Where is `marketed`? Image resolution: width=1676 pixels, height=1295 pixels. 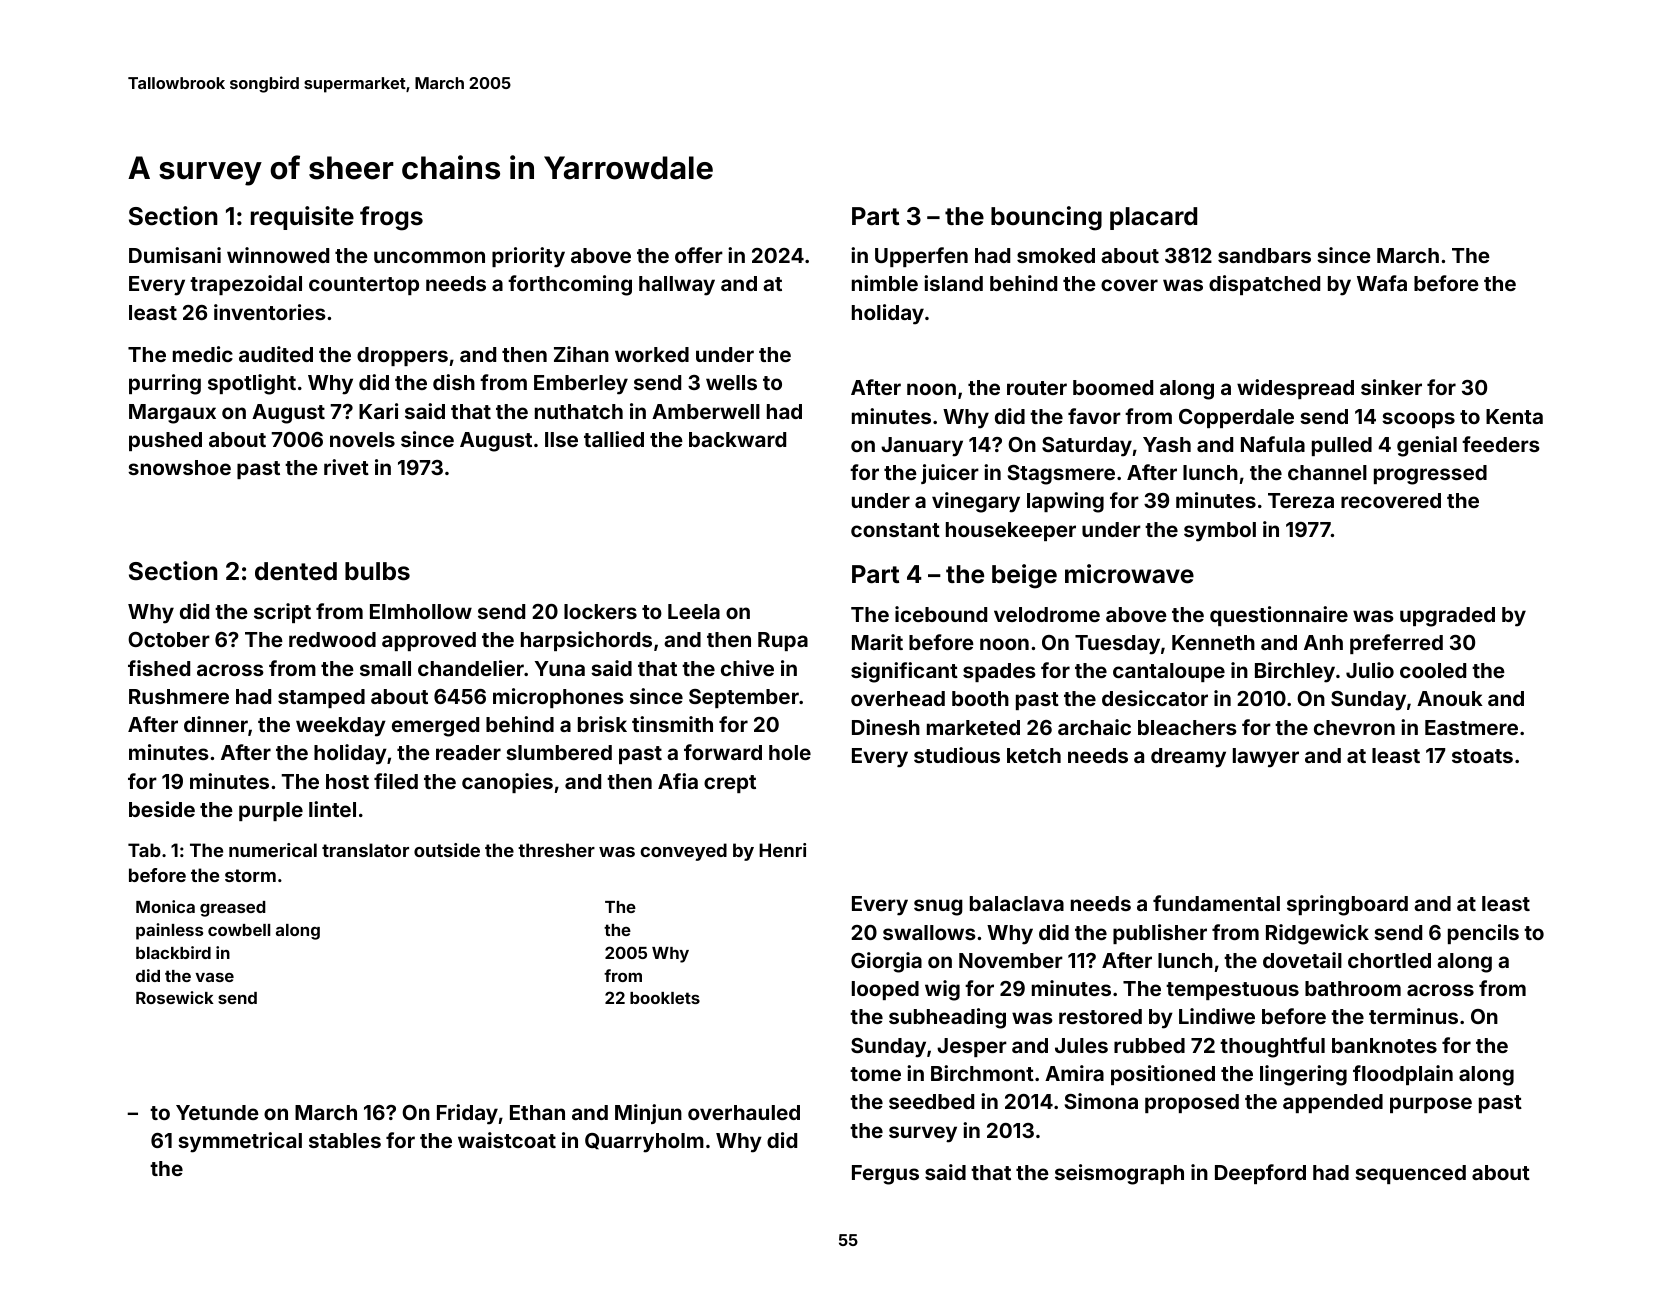 marketed is located at coordinates (973, 727).
